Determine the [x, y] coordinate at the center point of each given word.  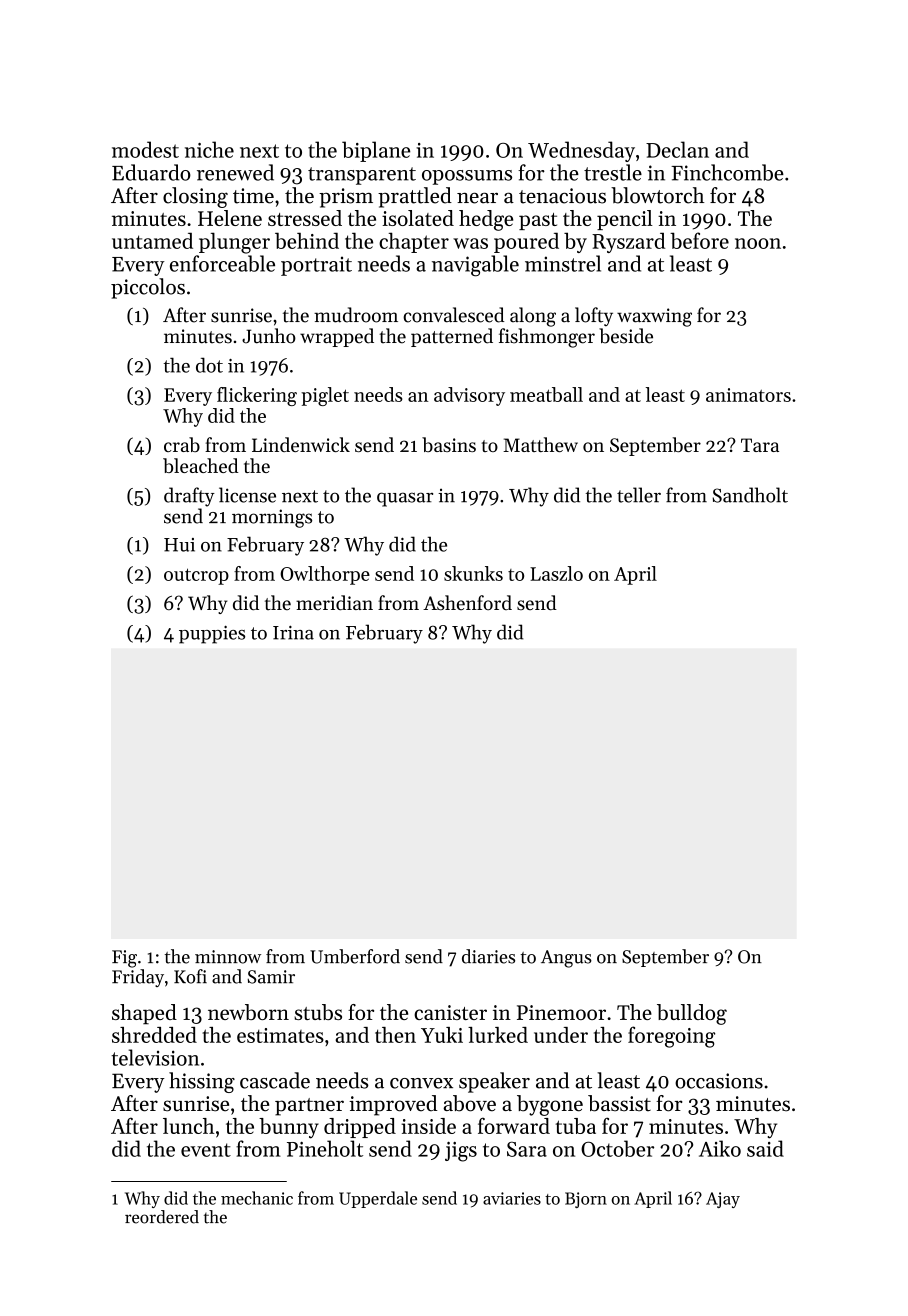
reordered [162, 1217]
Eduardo [151, 172]
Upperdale [378, 1199]
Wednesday [581, 151]
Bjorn [586, 1200]
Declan [677, 149]
